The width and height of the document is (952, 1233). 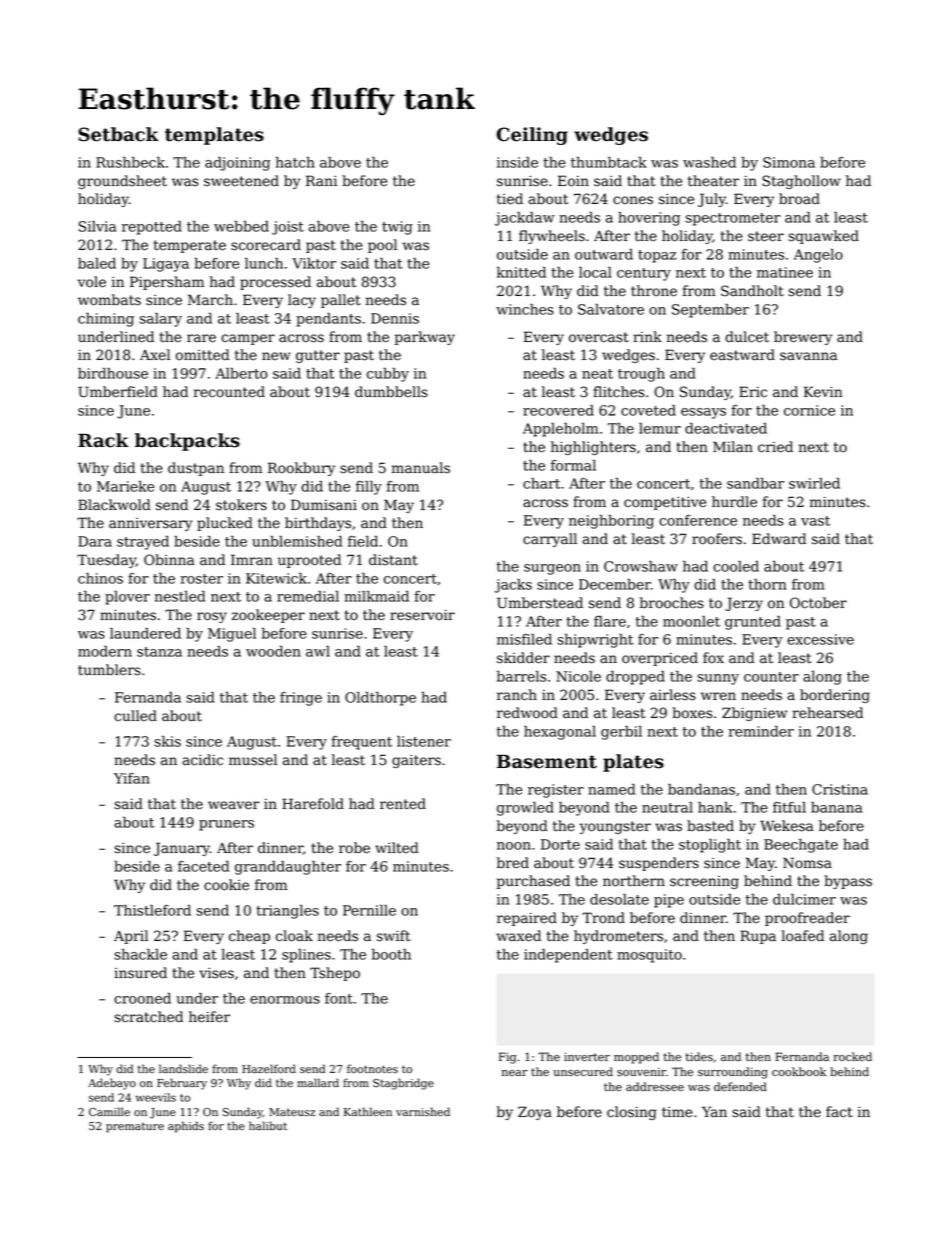 What do you see at coordinates (142, 998) in the document?
I see `crooned` at bounding box center [142, 998].
